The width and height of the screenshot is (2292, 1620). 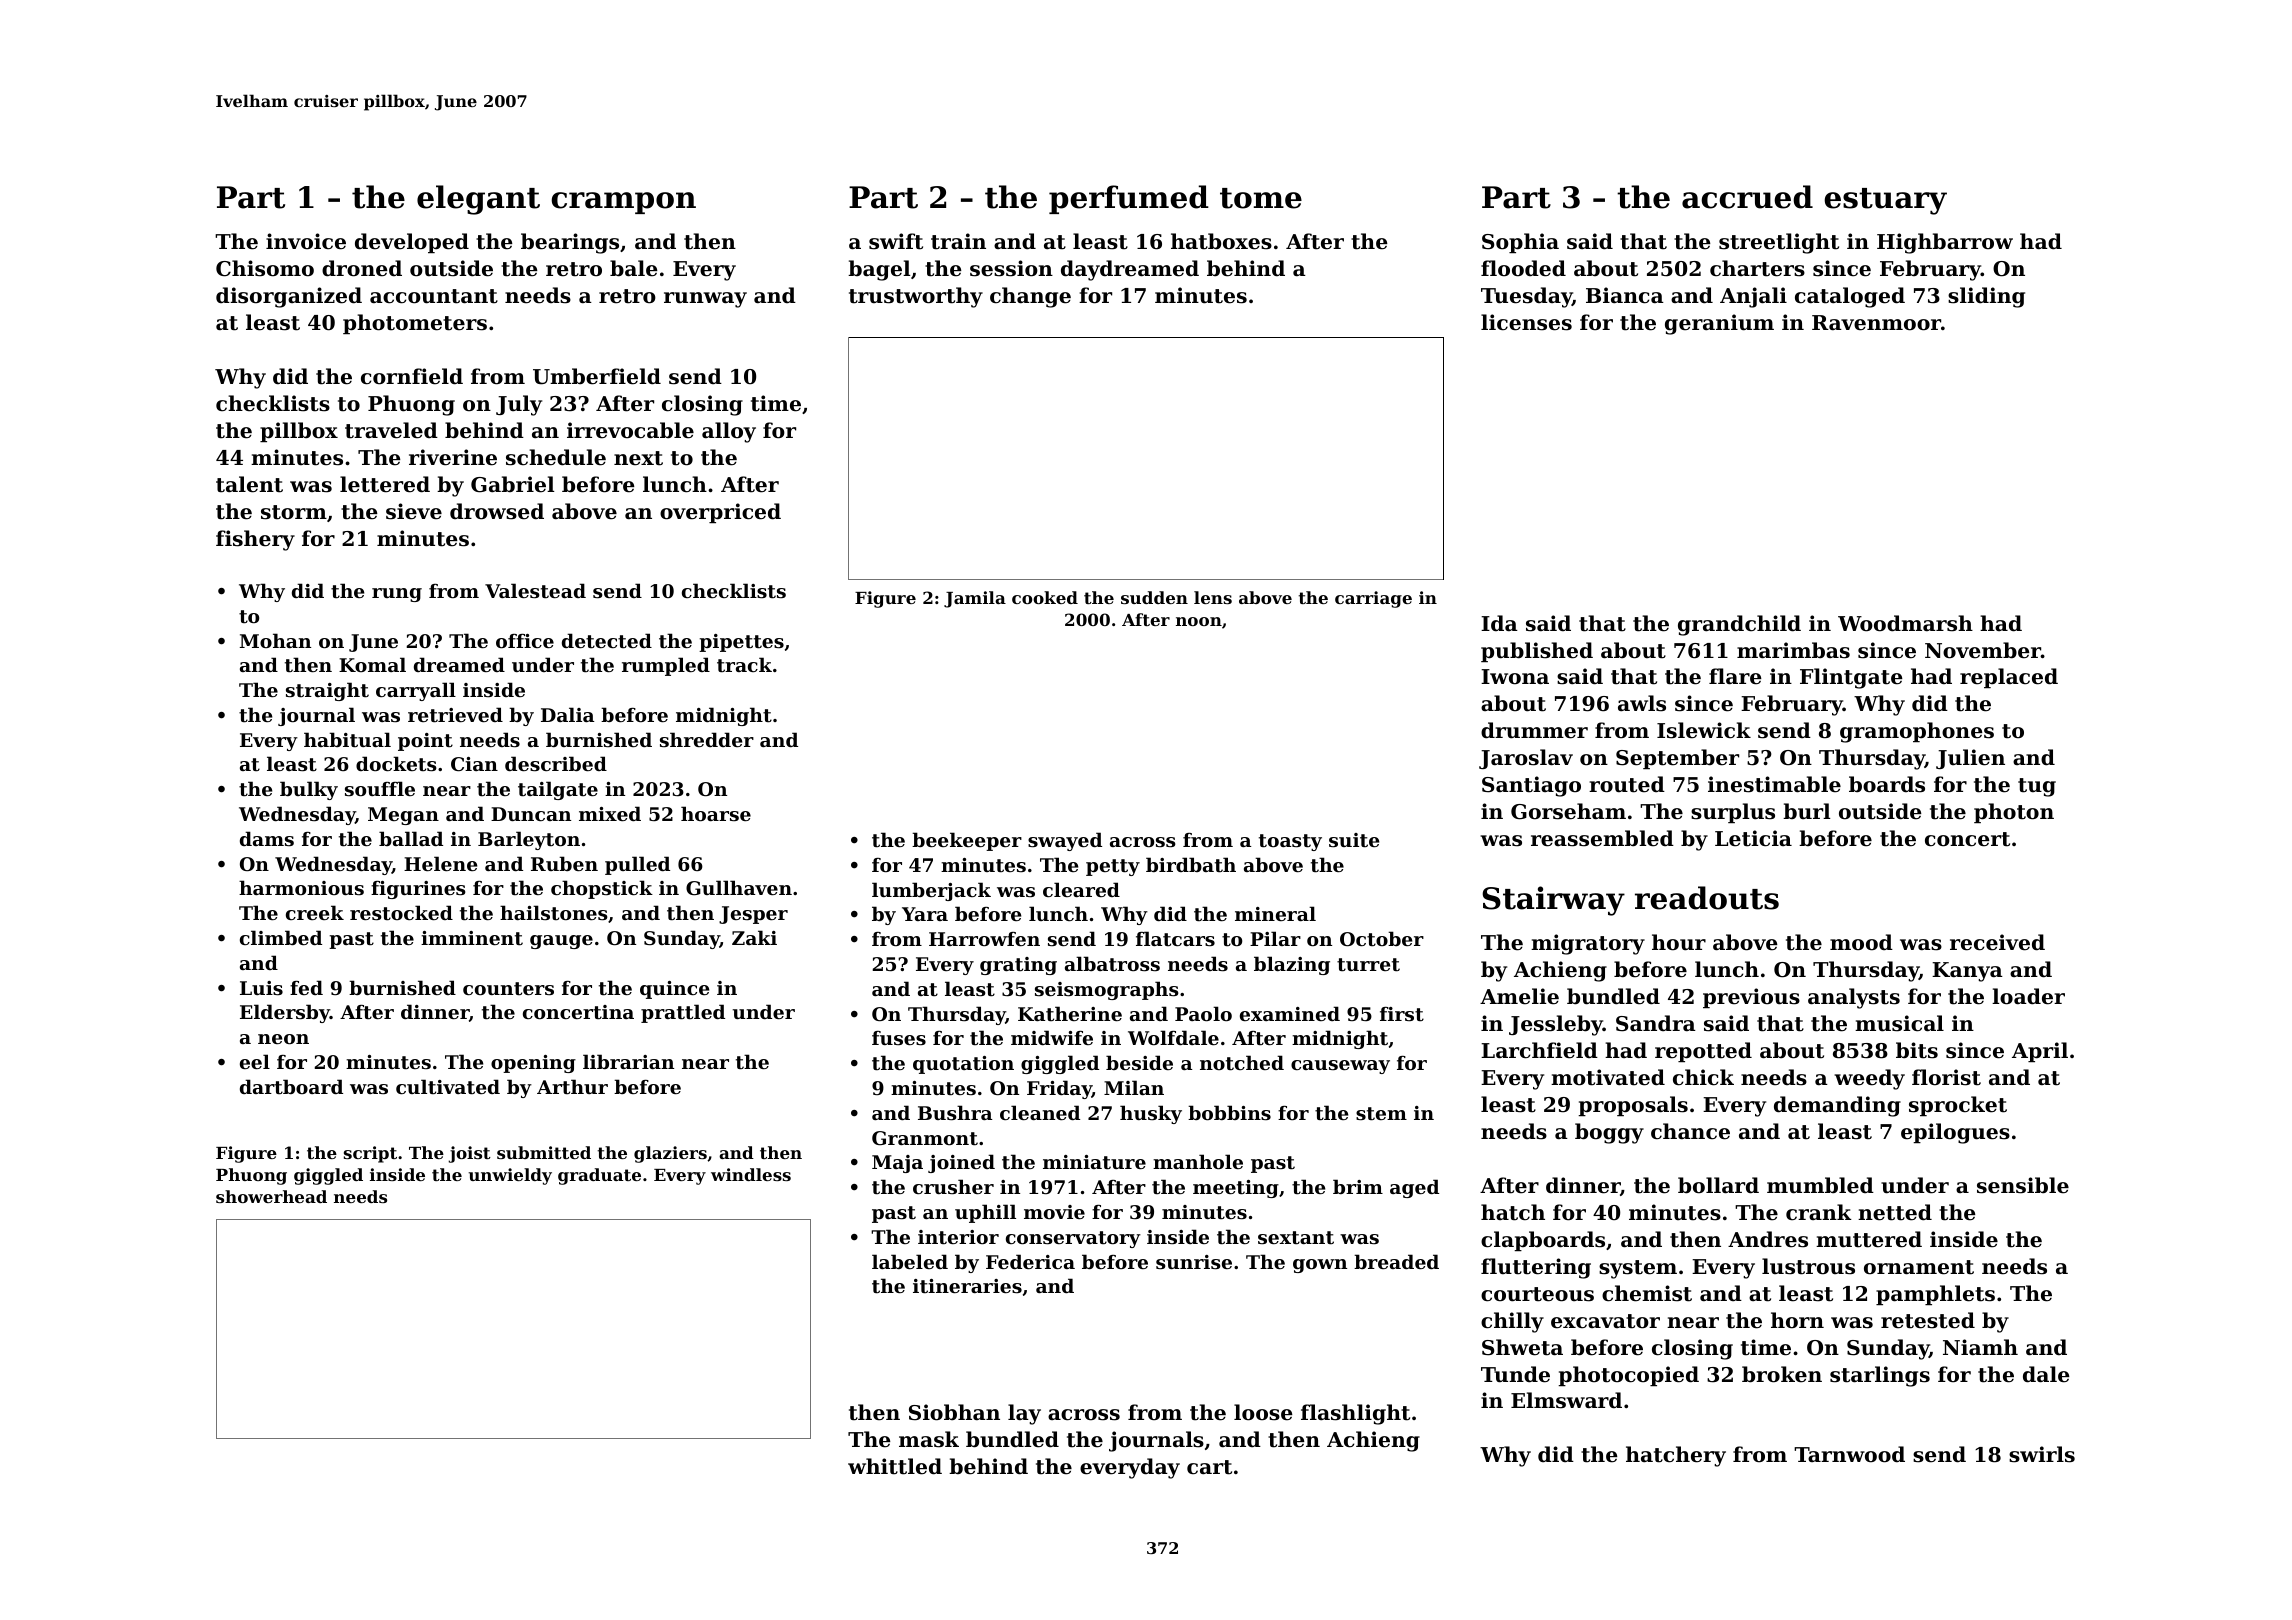 I want to click on labeled, so click(x=910, y=1261).
